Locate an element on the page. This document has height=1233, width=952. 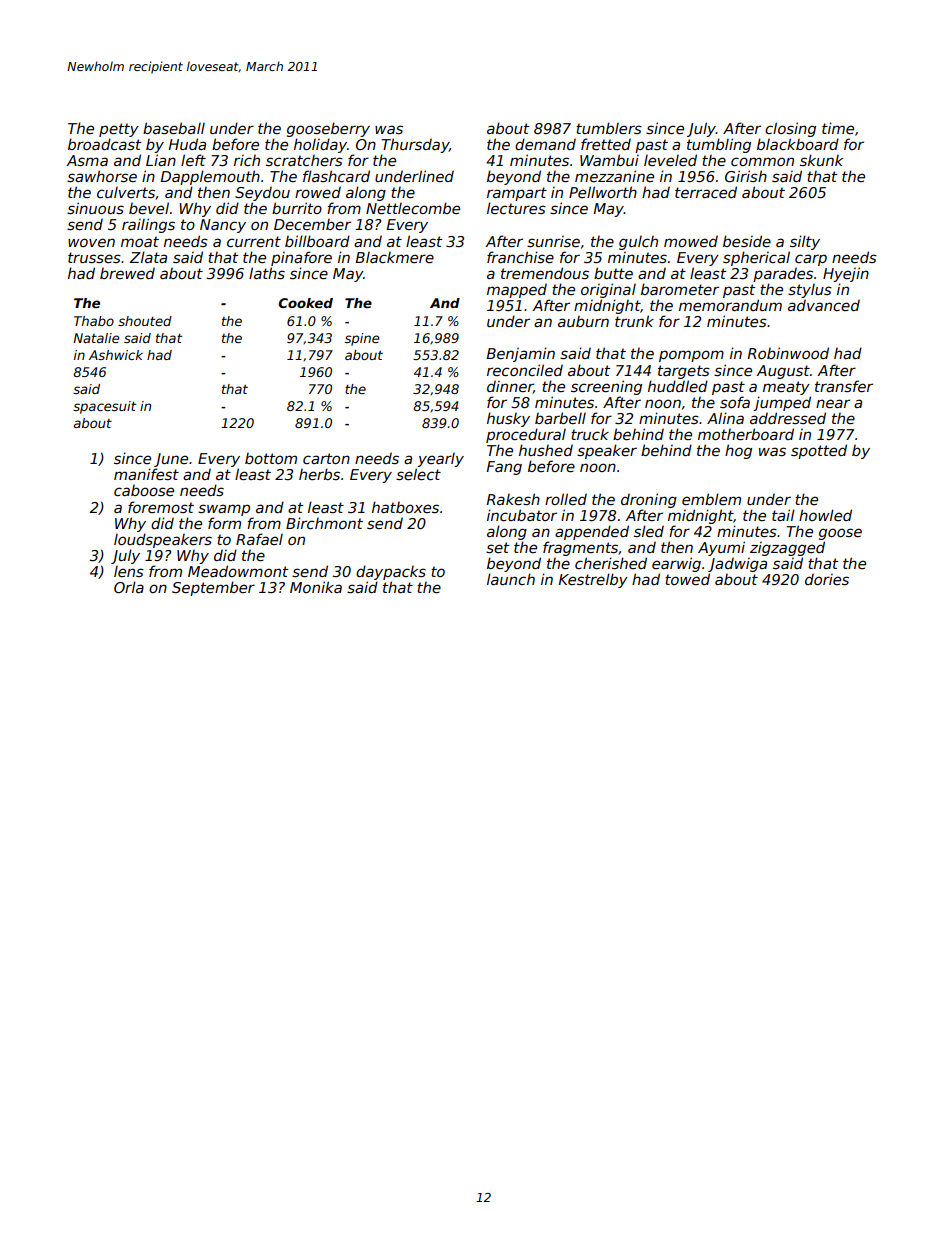
baseball is located at coordinates (174, 128).
